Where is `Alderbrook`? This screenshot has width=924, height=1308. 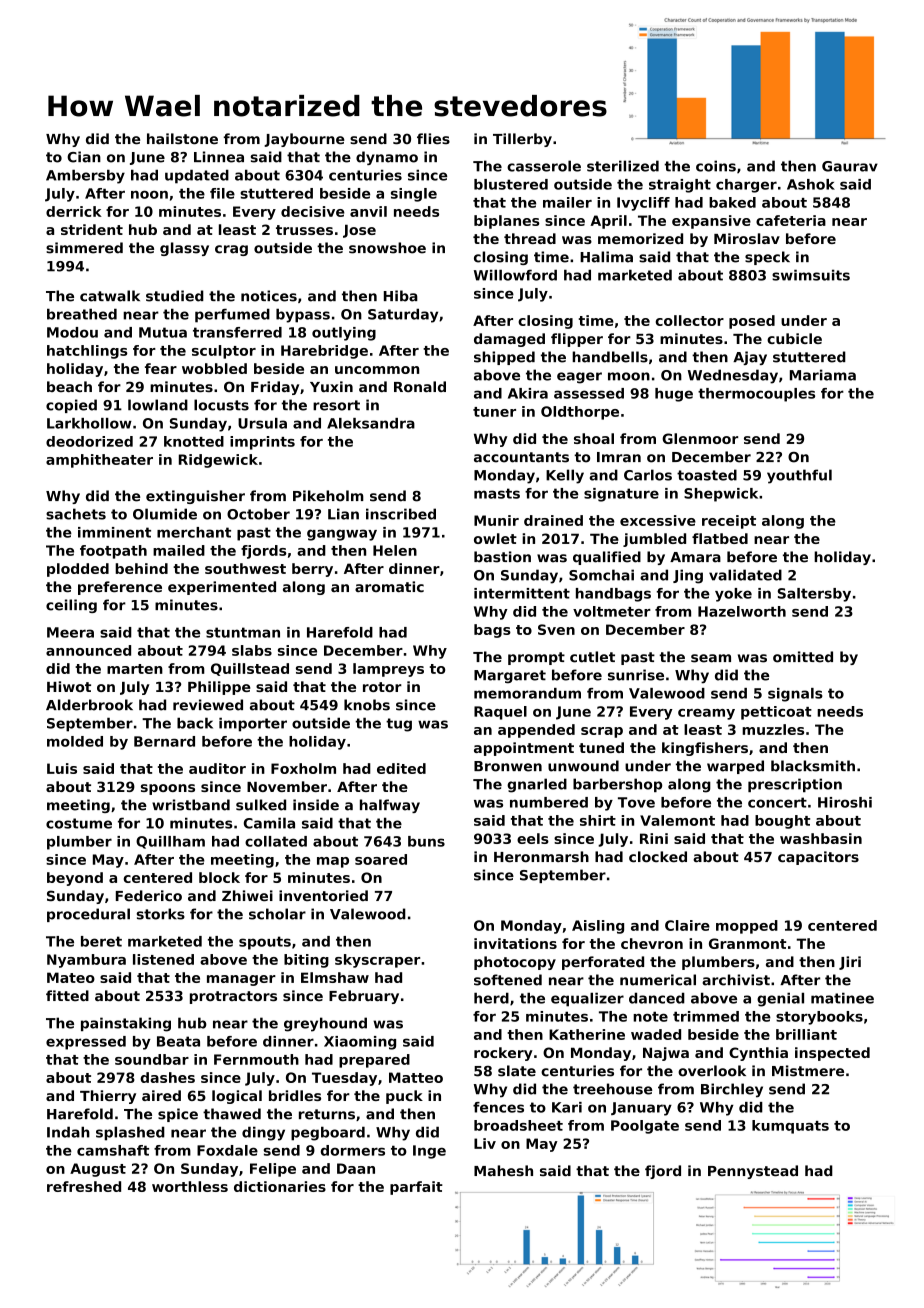
Alderbrook is located at coordinates (89, 705).
